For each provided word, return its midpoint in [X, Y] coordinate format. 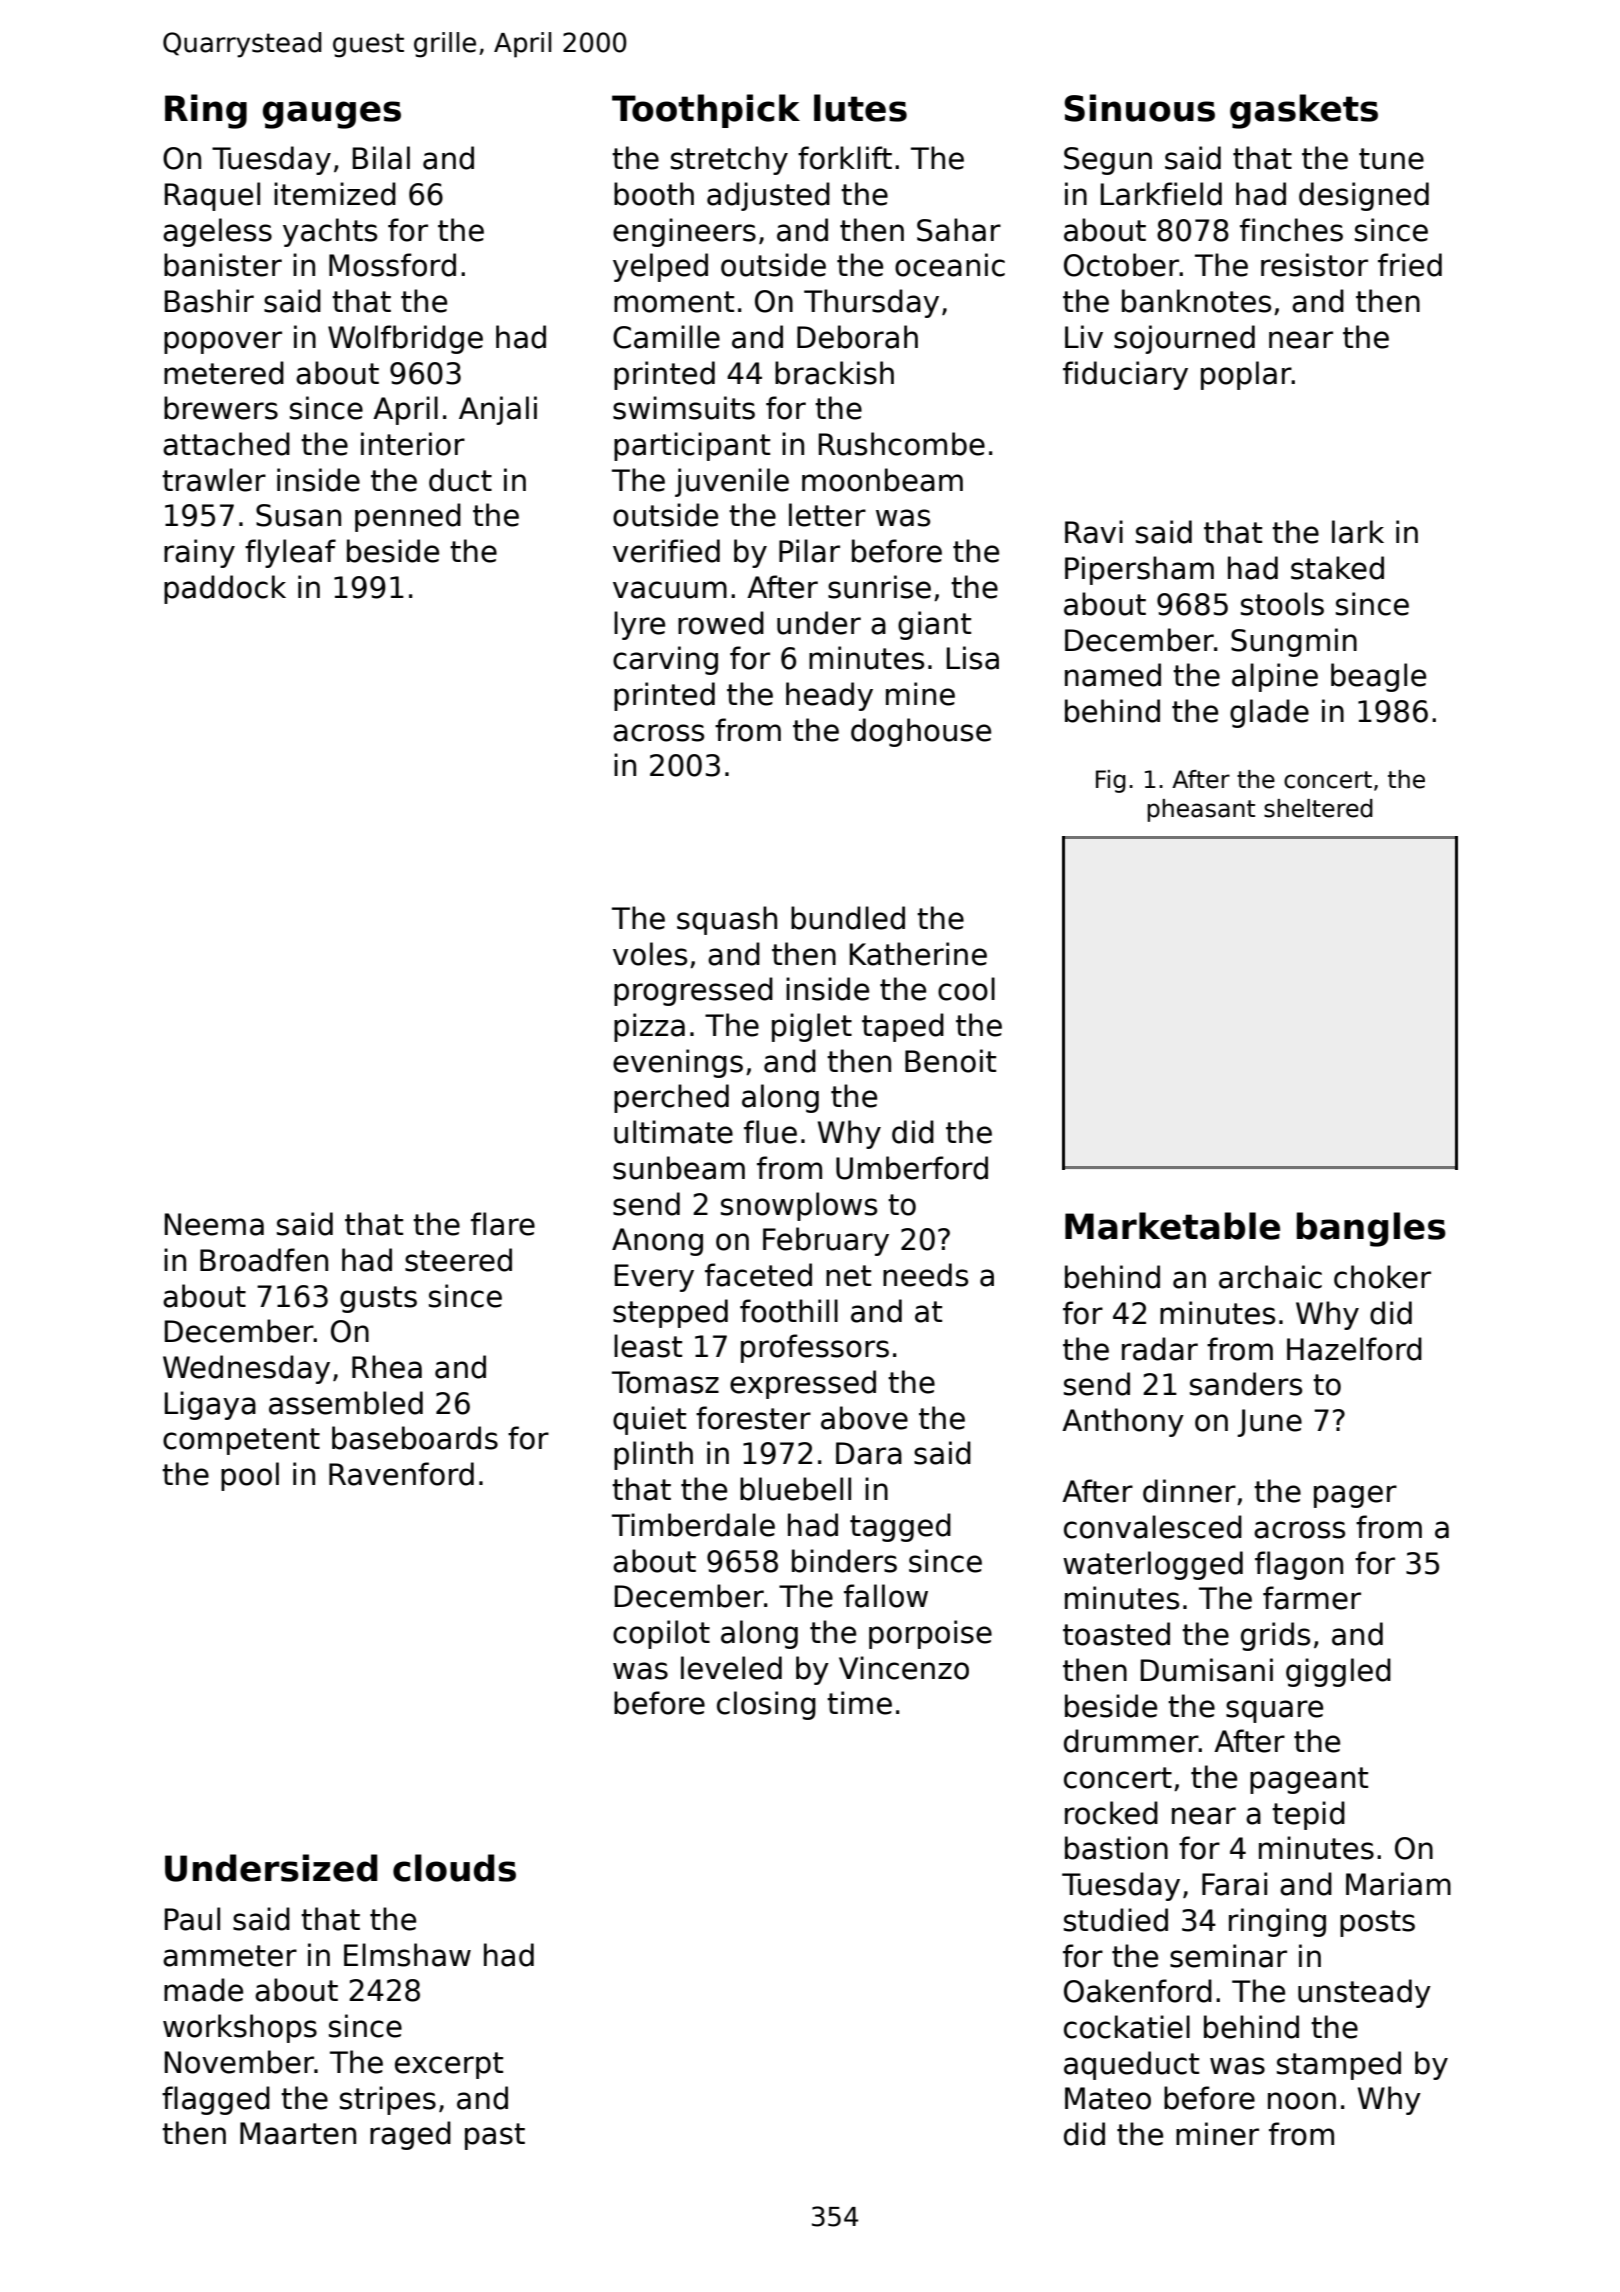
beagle [1378, 677]
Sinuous [1139, 108]
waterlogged [1153, 1565]
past [495, 2136]
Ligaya [210, 1405]
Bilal [381, 158]
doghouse [921, 732]
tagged [900, 1527]
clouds [454, 1868]
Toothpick [706, 111]
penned [408, 517]
